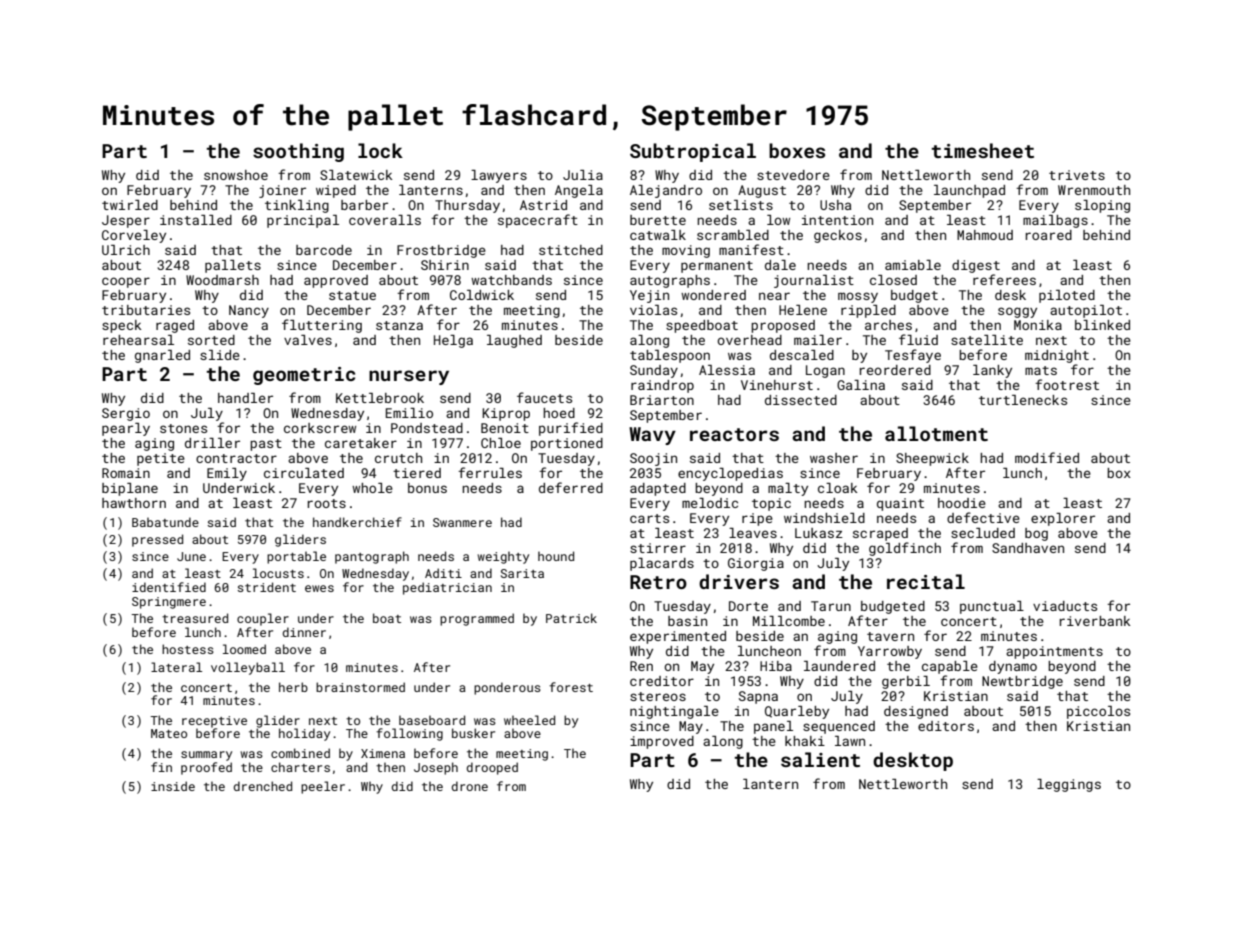  I want to click on leggings, so click(1069, 785).
